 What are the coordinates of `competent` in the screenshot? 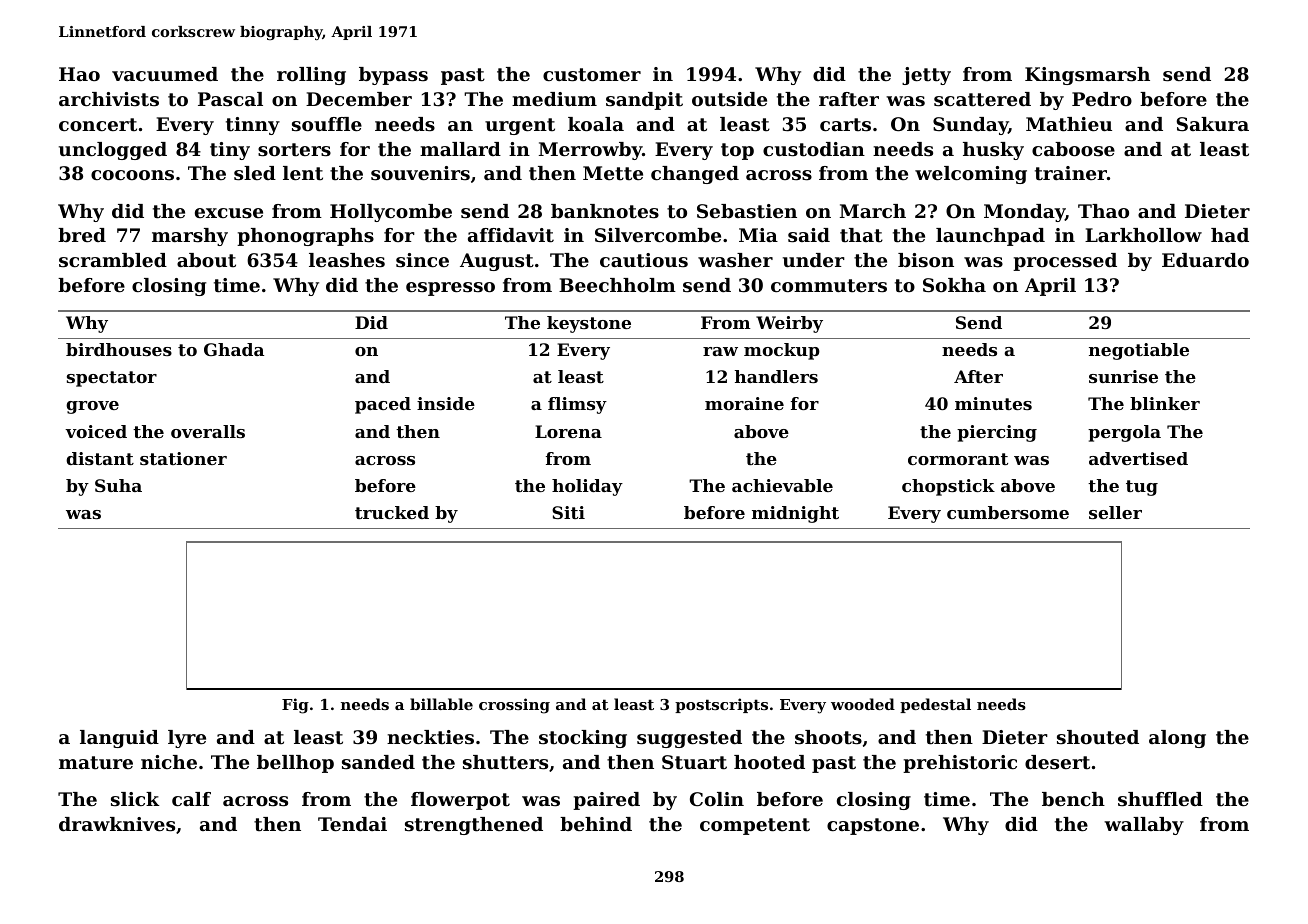 It's located at (755, 826).
